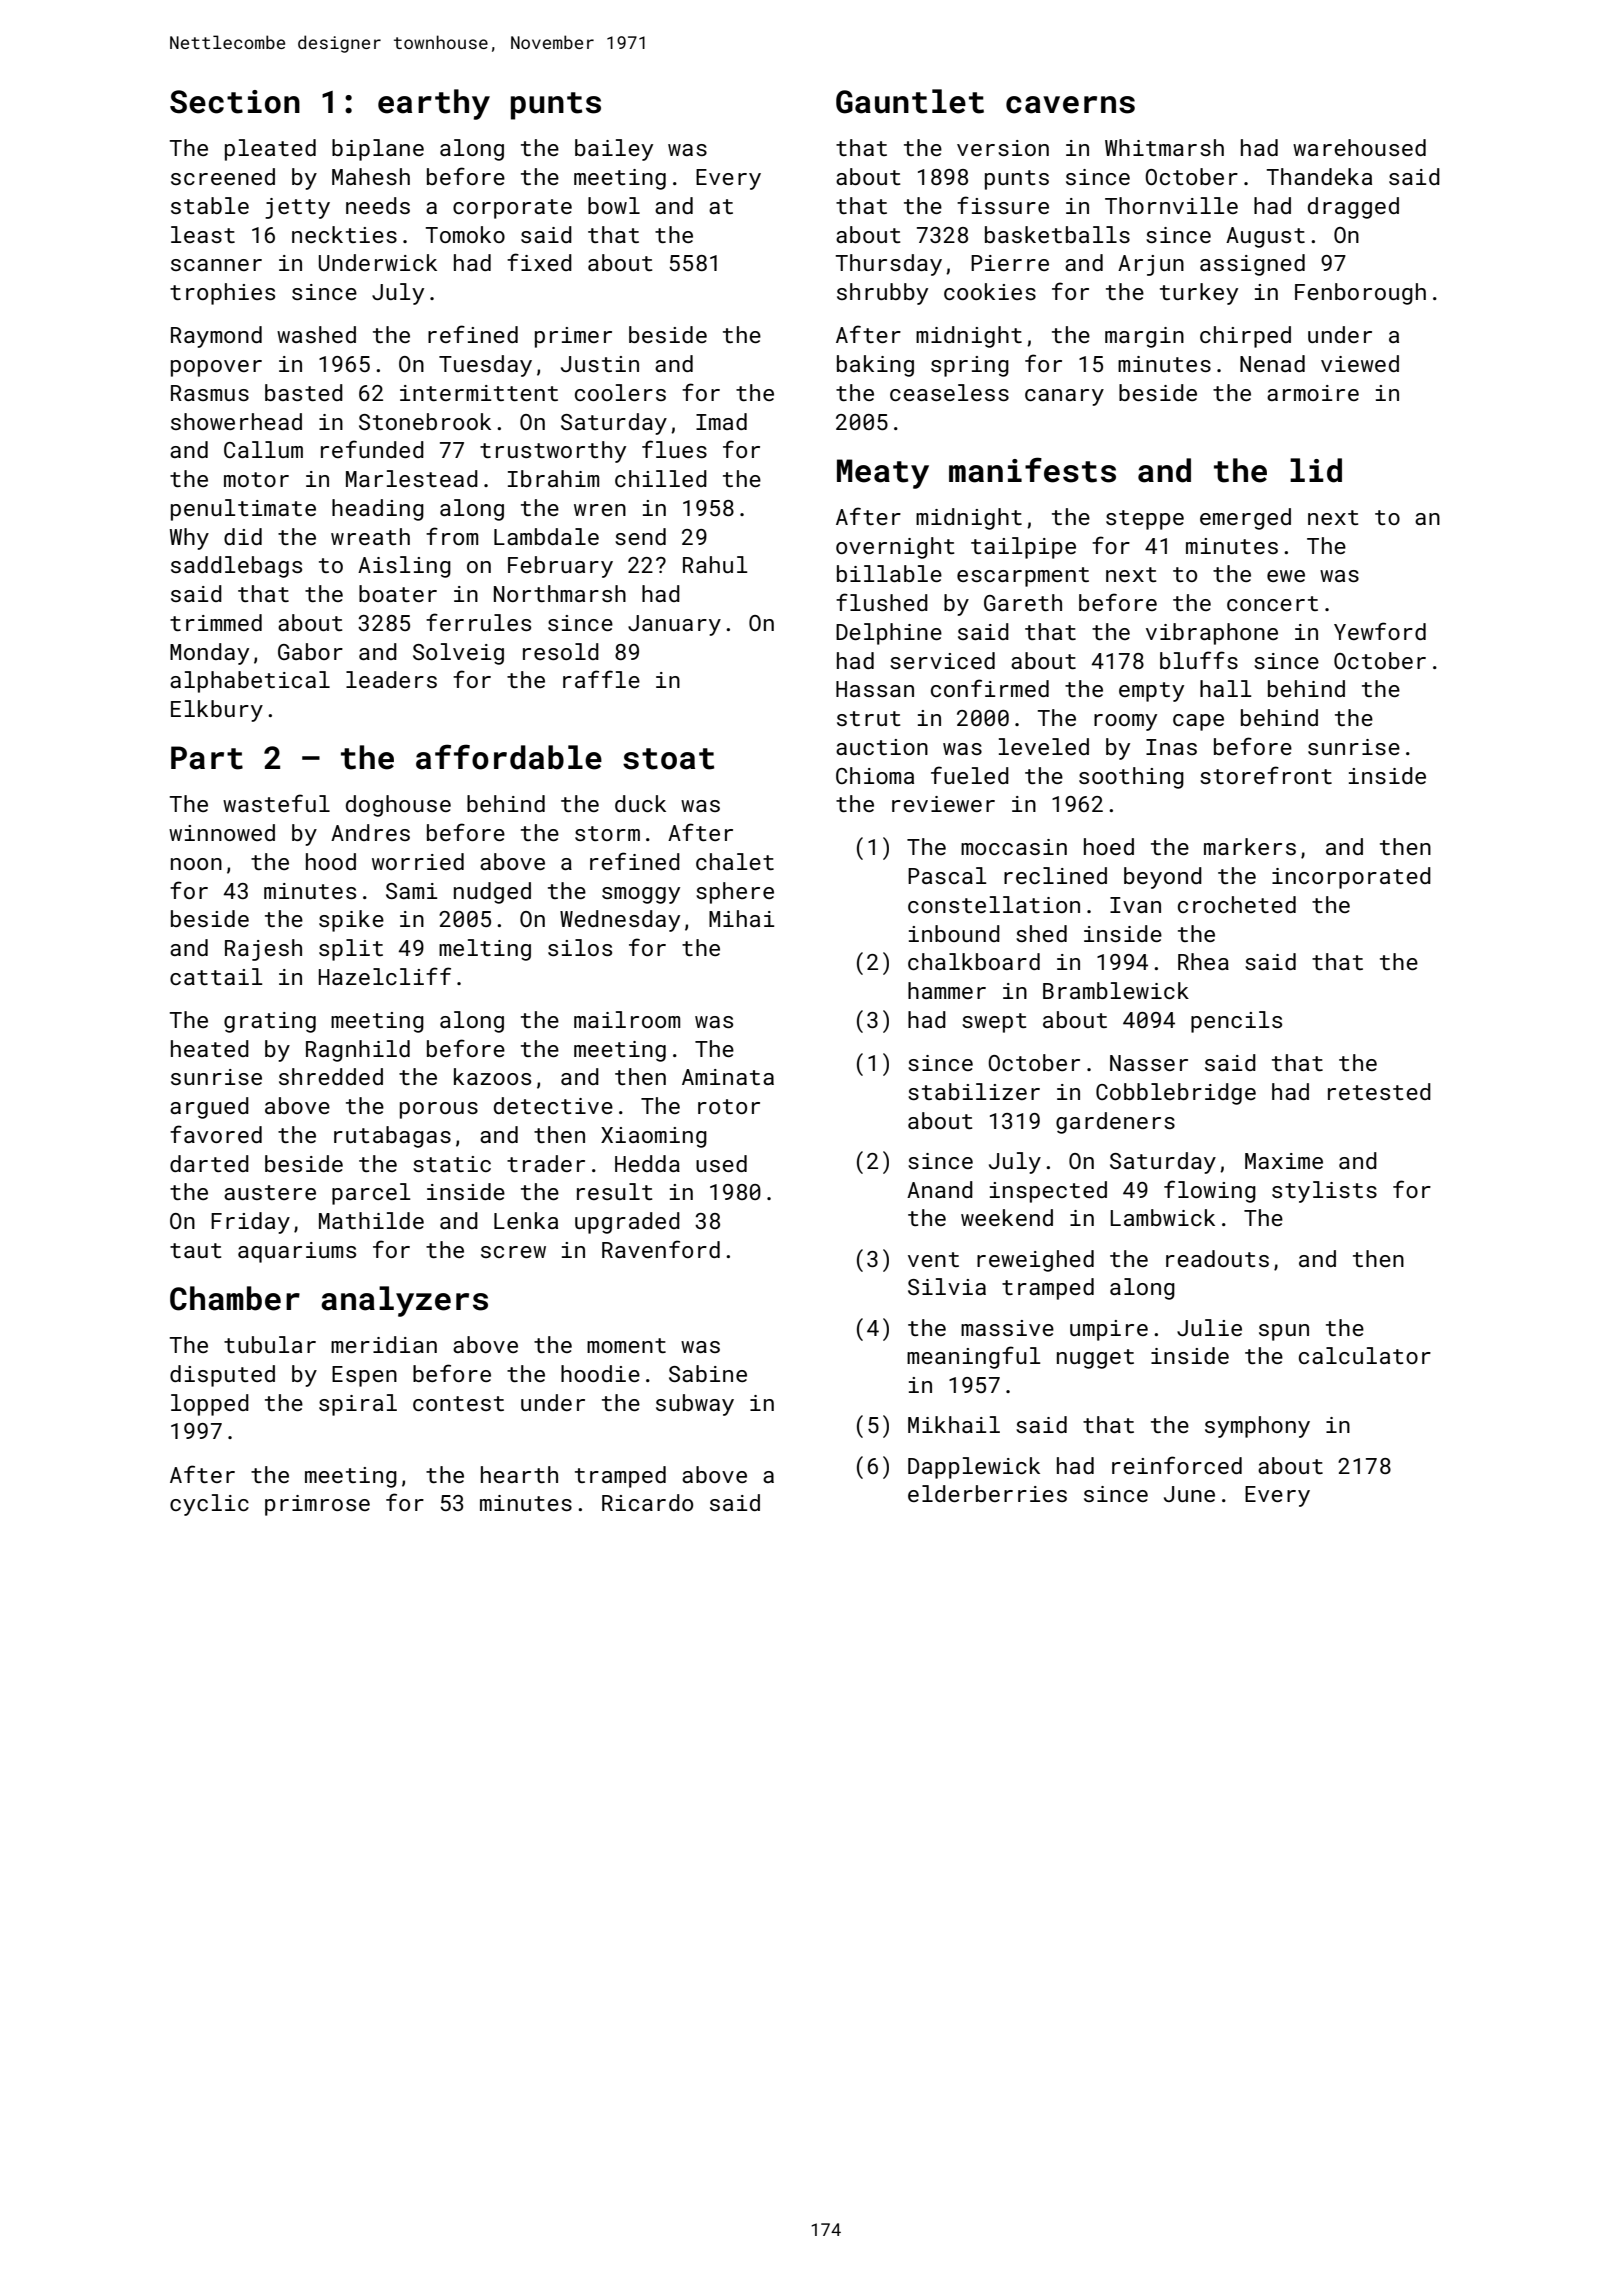 This screenshot has height=2292, width=1620. I want to click on spring, so click(970, 366).
